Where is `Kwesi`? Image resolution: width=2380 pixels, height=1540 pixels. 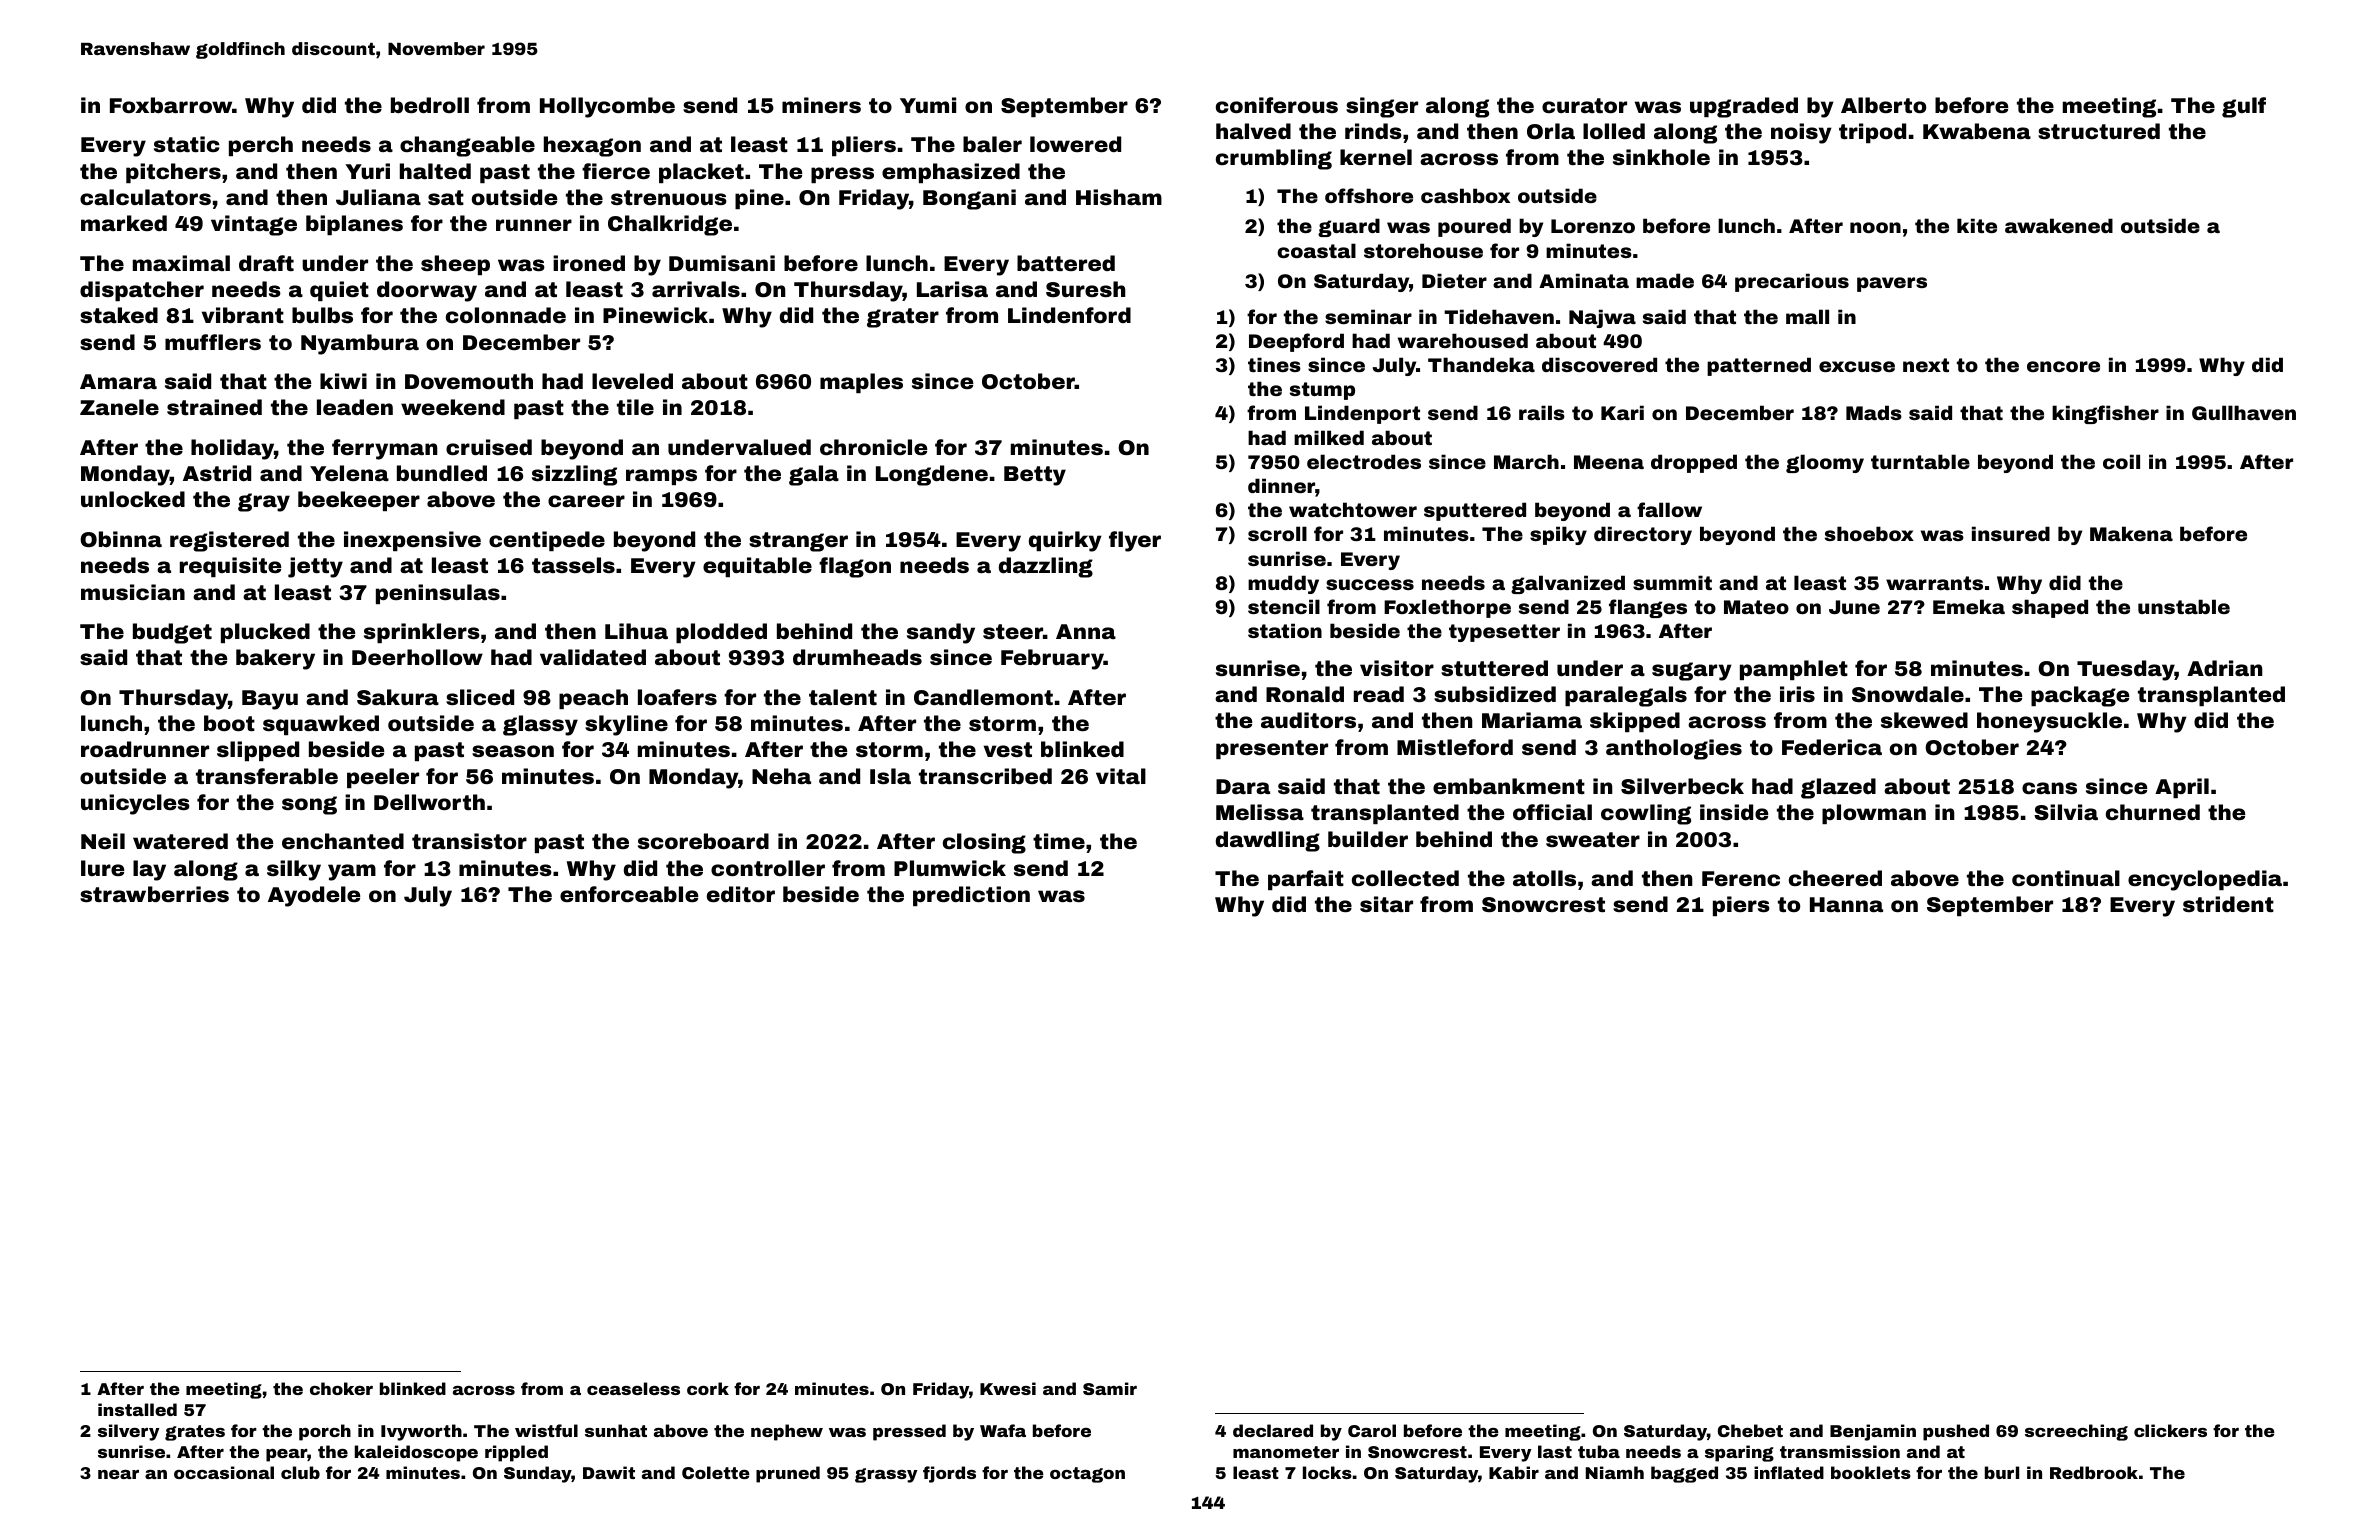
Kwesi is located at coordinates (1008, 1388).
